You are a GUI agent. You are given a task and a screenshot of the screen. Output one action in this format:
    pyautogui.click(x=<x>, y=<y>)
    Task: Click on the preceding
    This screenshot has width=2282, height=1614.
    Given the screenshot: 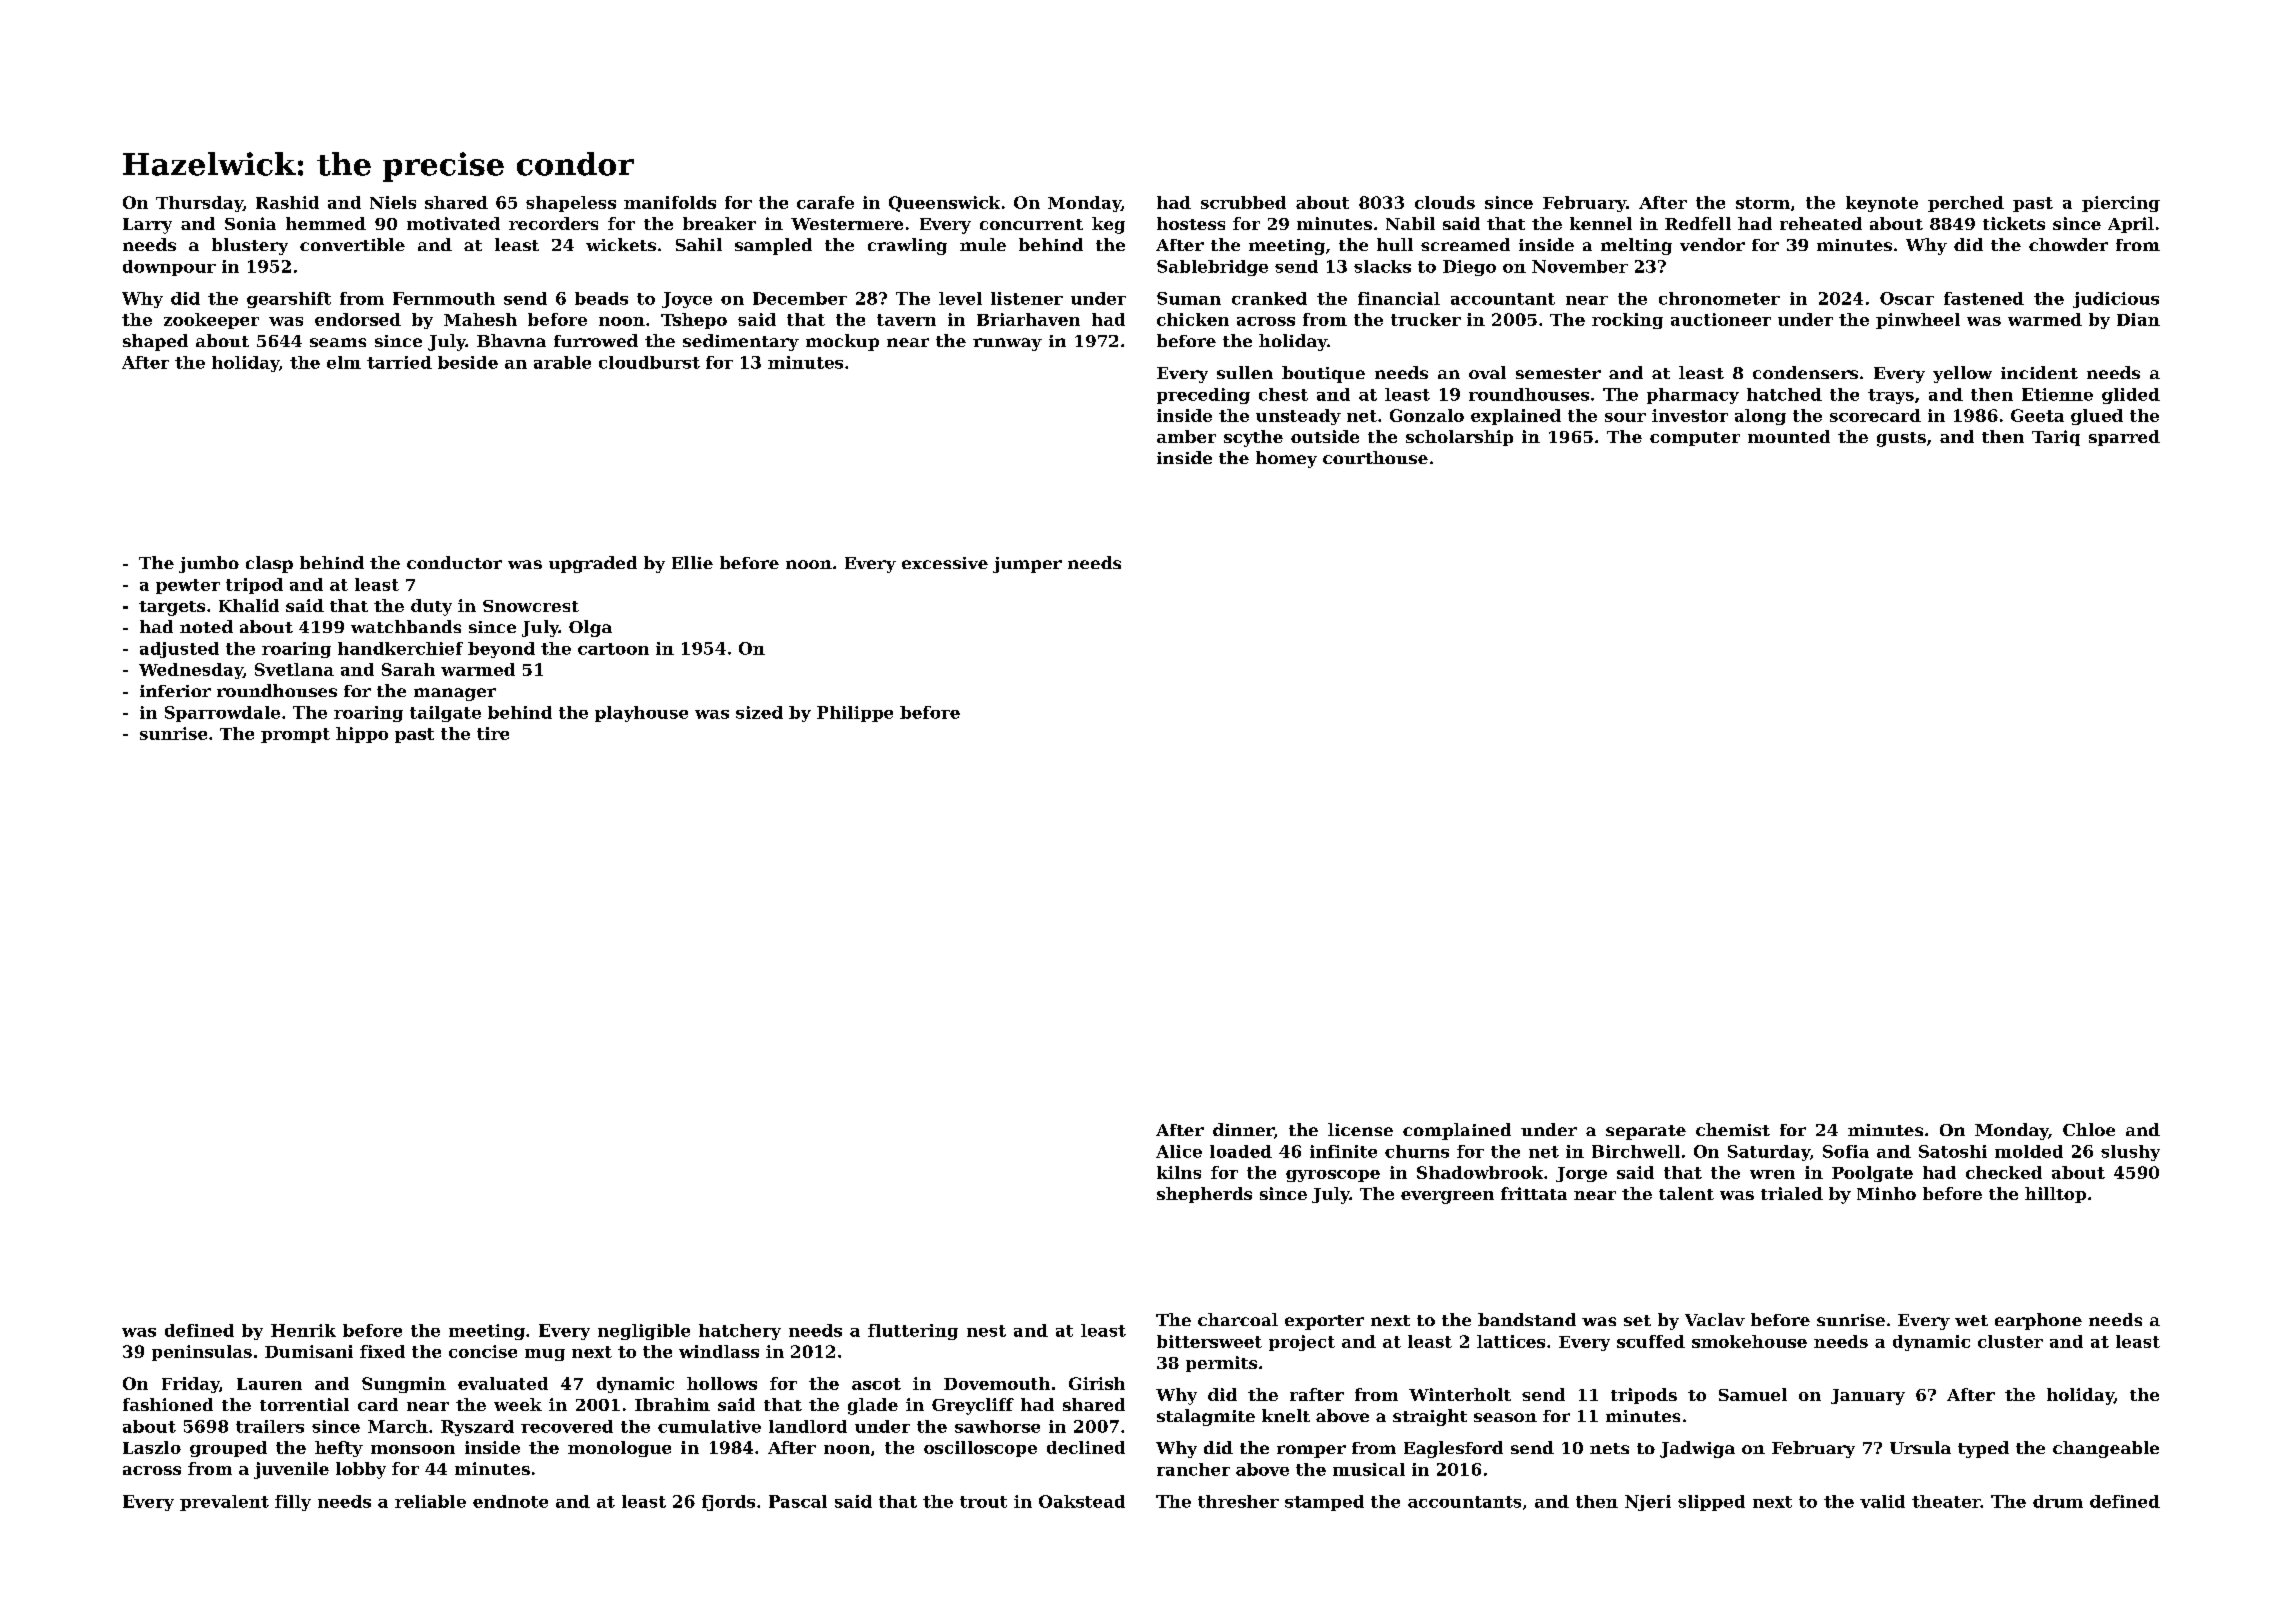 What is the action you would take?
    pyautogui.click(x=1203, y=396)
